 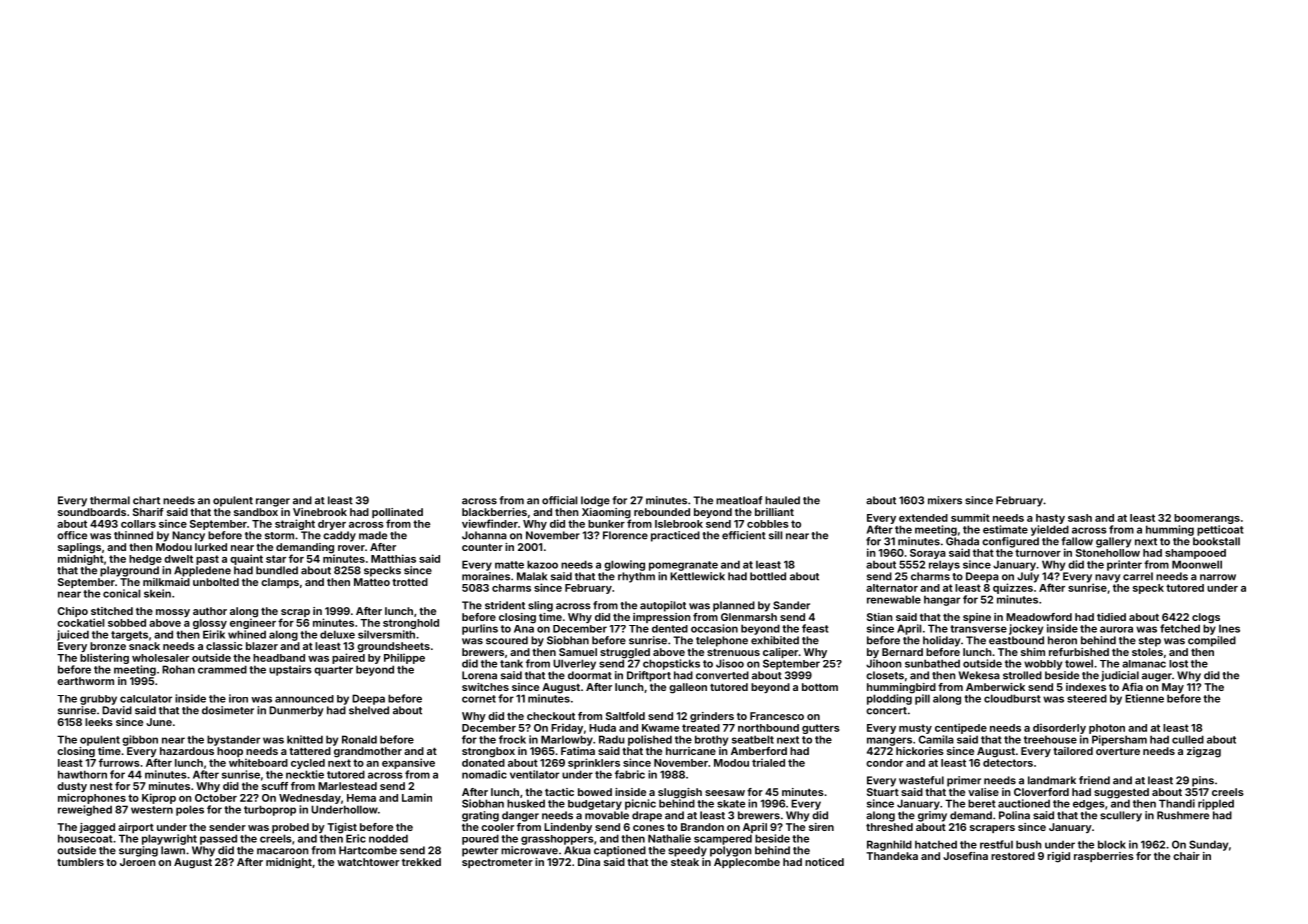 I want to click on Ragnhild, so click(x=889, y=845).
